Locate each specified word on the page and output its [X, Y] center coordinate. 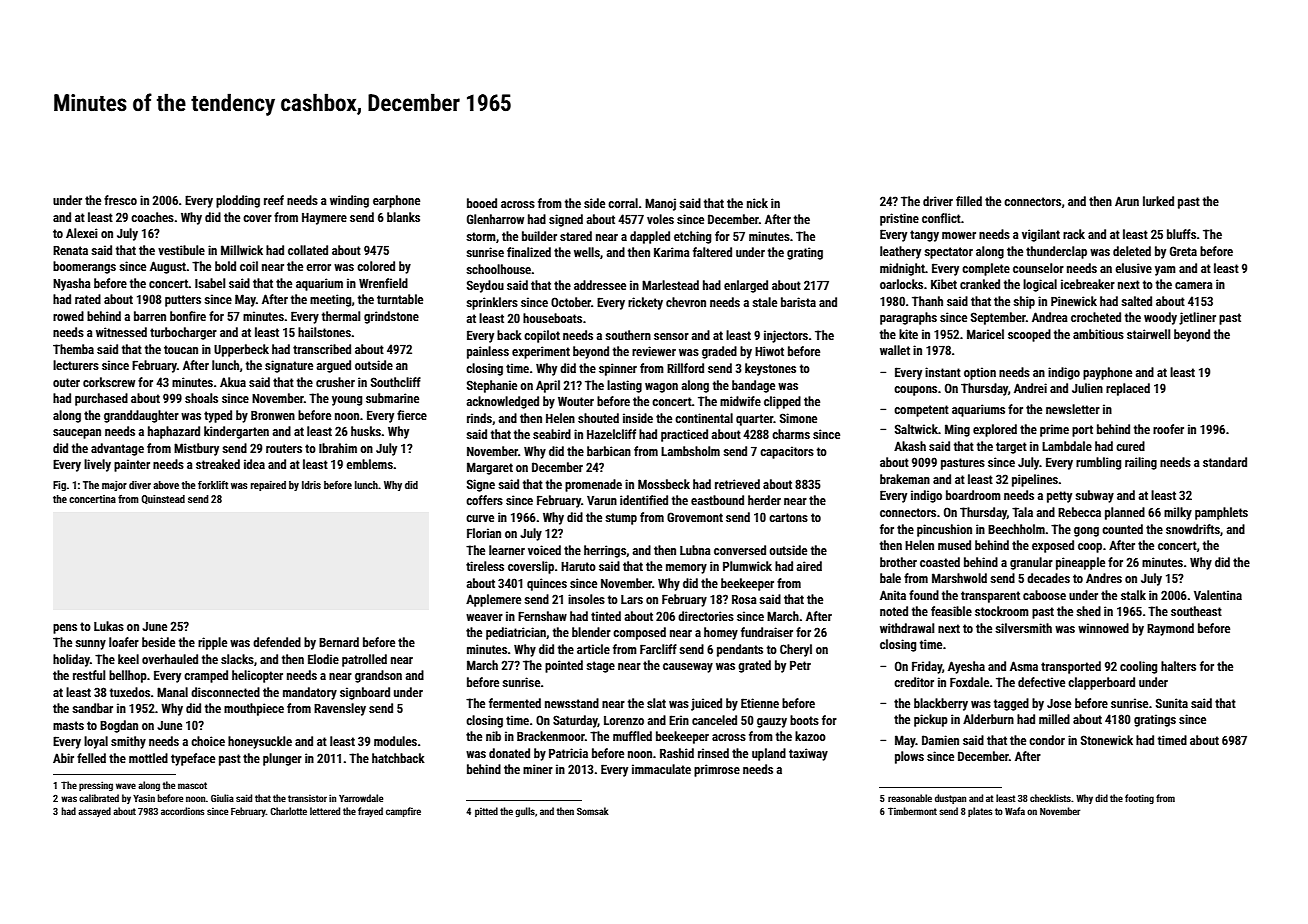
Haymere [324, 219]
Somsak [593, 811]
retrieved [737, 484]
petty [1059, 497]
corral [623, 203]
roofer [1168, 429]
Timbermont [912, 811]
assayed [94, 812]
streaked [218, 464]
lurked [1158, 201]
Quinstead [163, 499]
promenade [593, 485]
